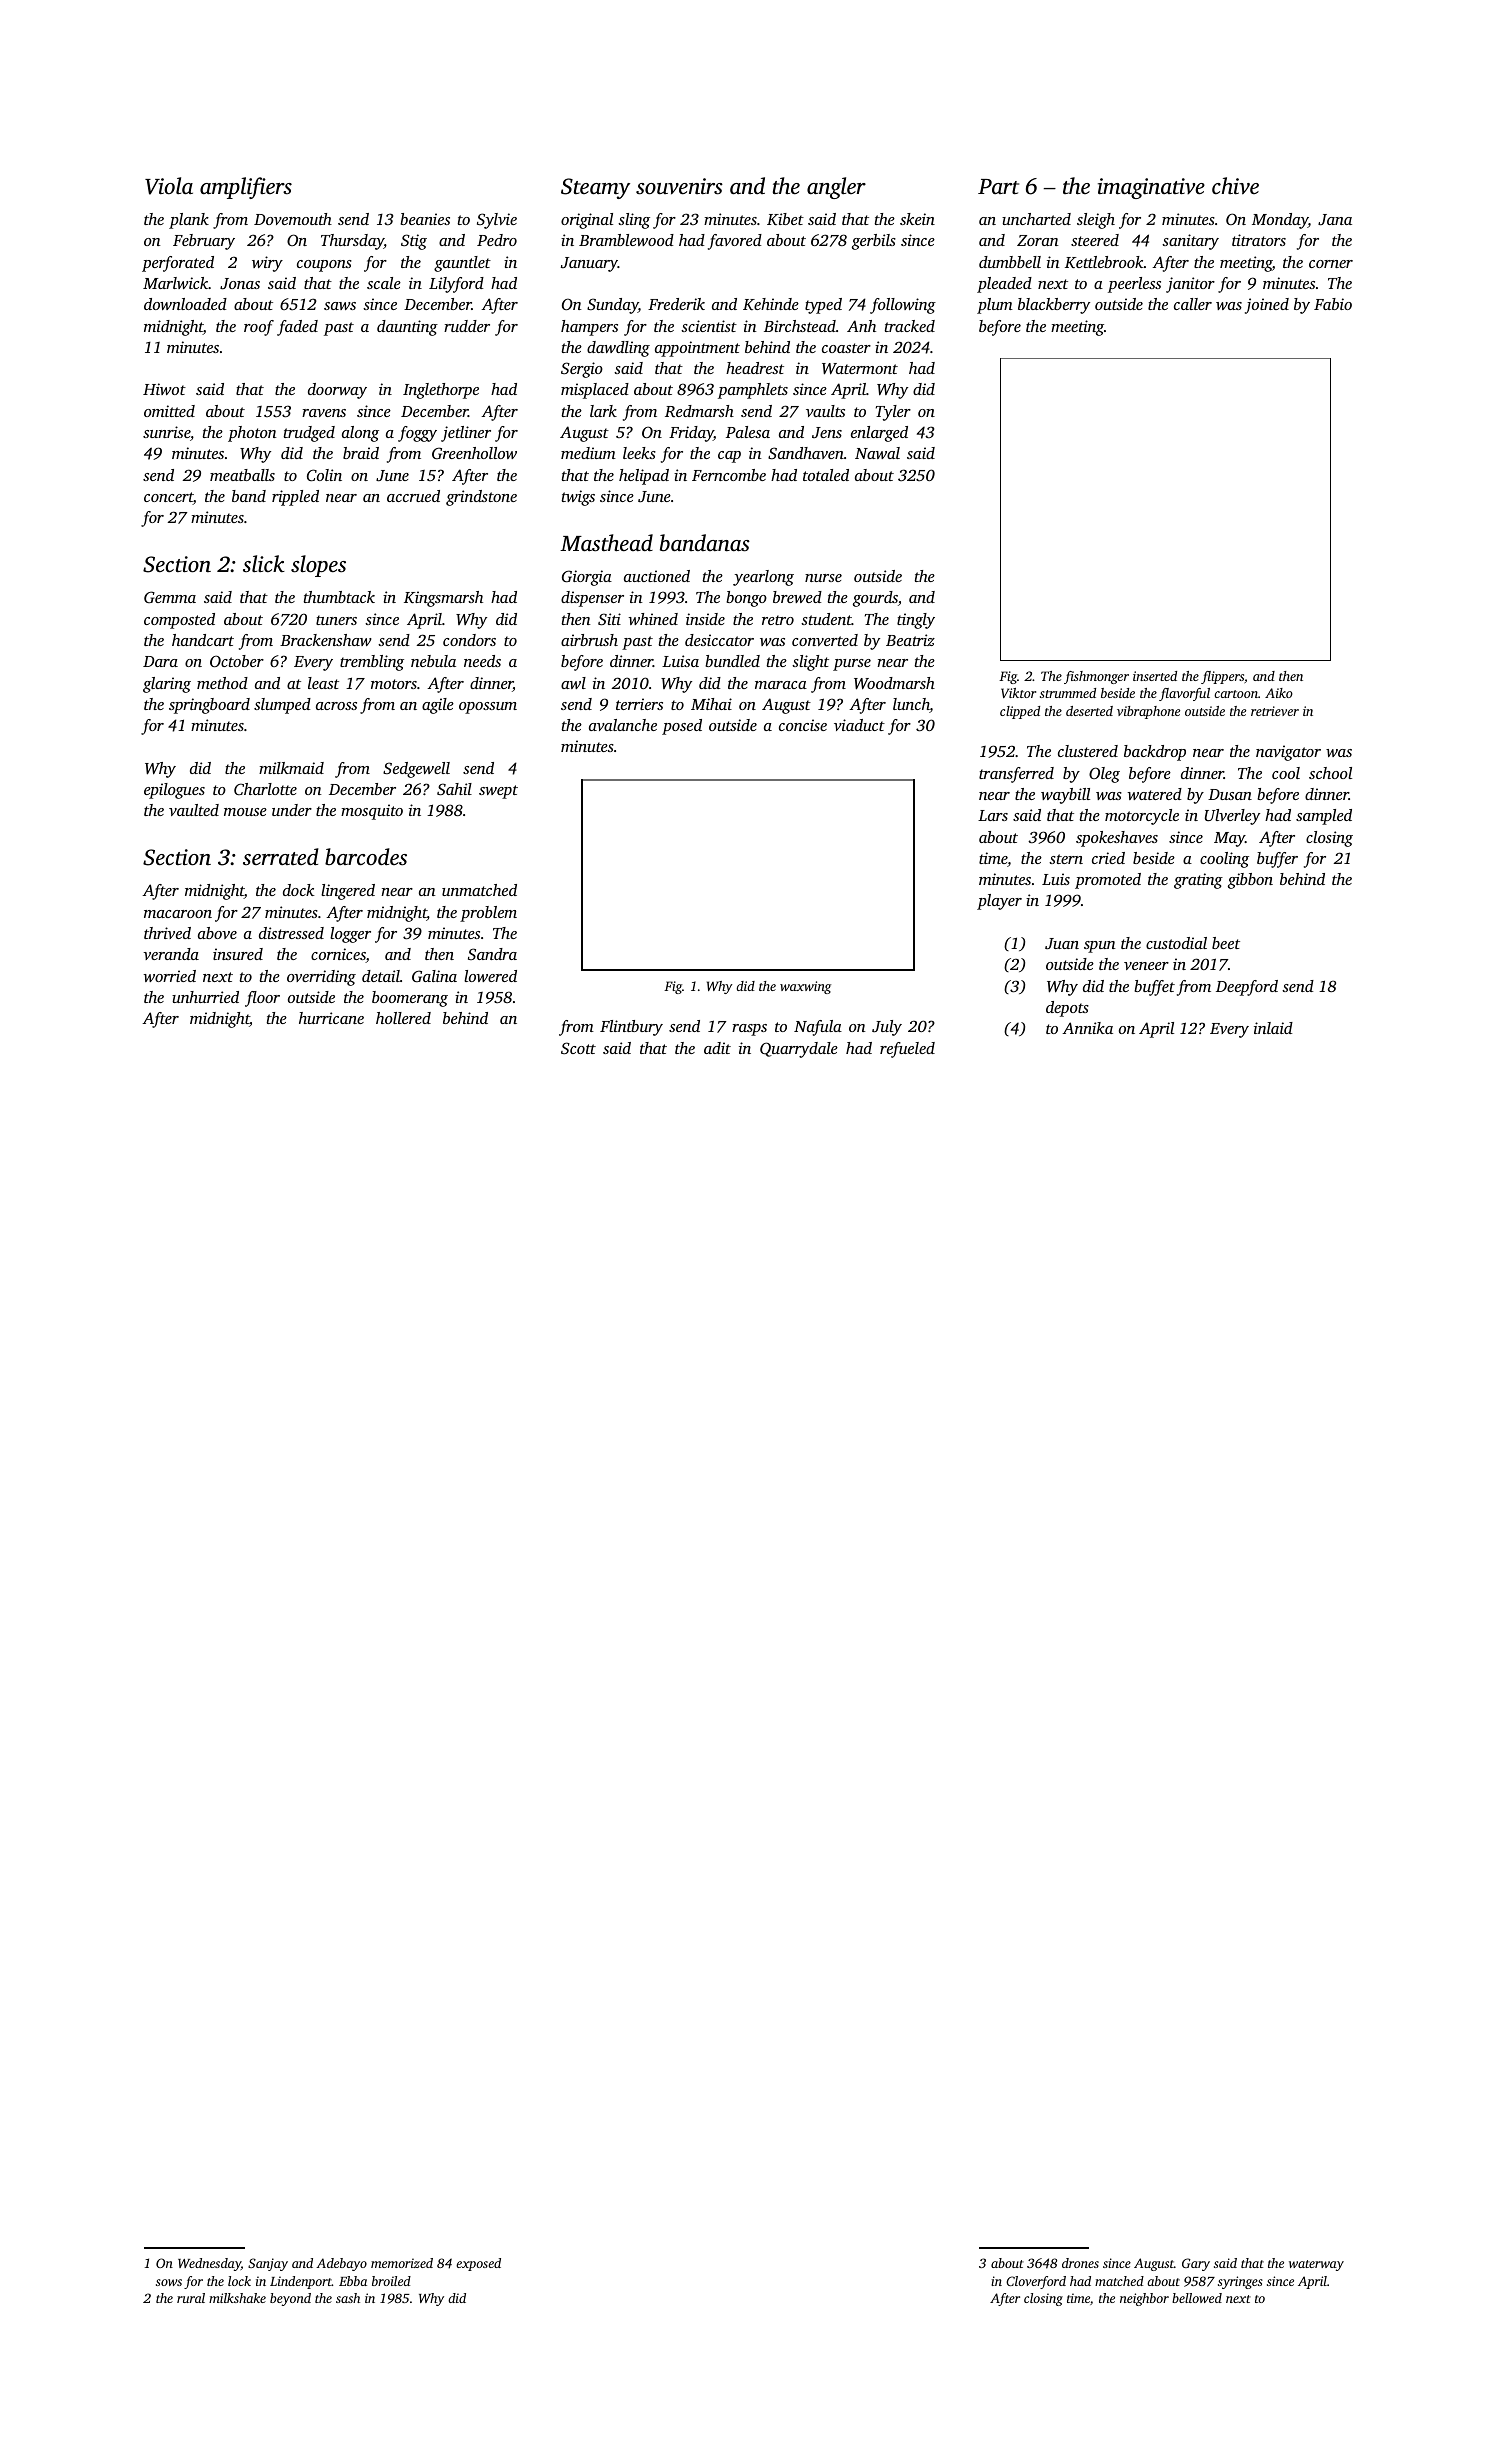  Describe the element at coordinates (348, 2298) in the document. I see `sash` at that location.
